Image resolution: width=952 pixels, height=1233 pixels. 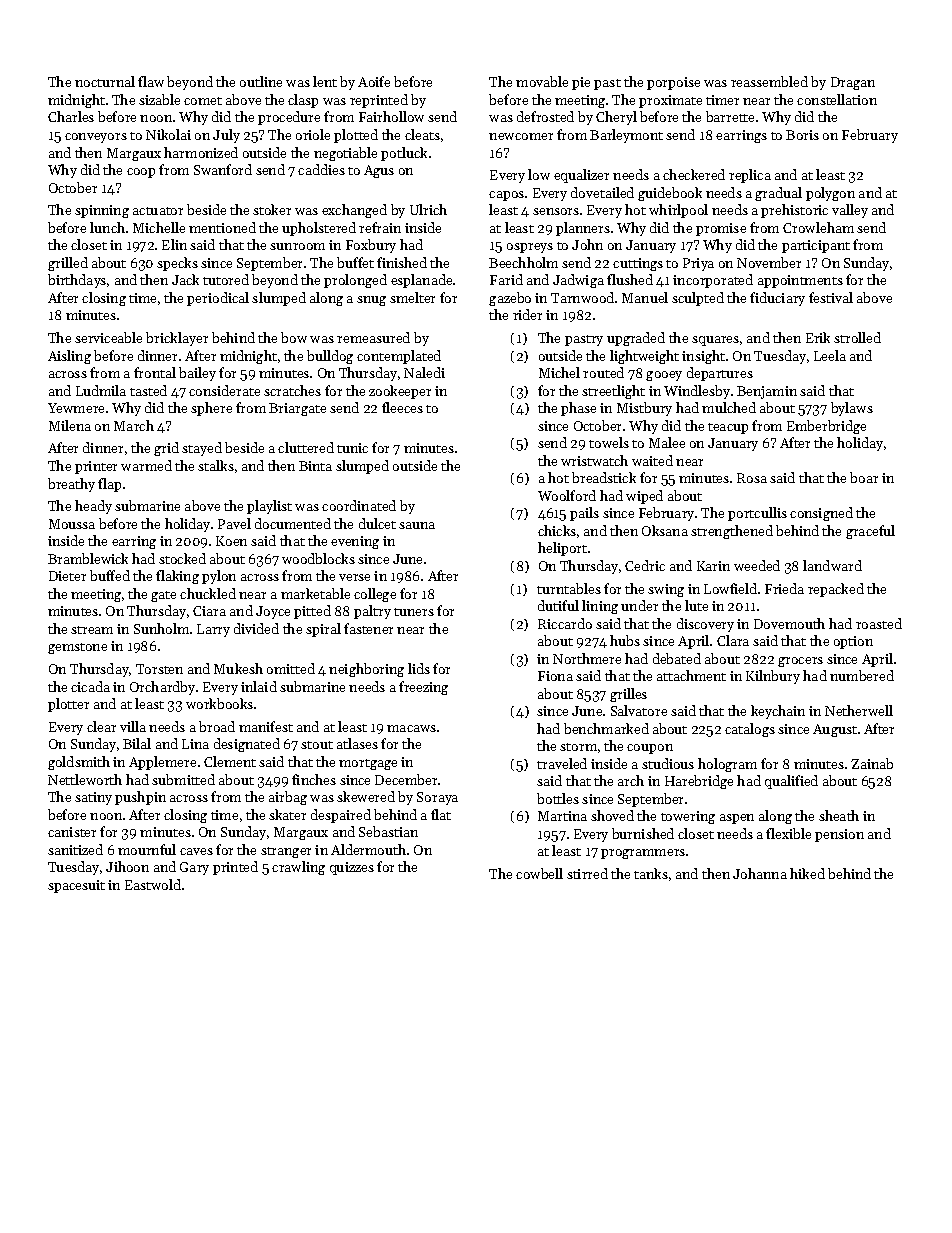 I want to click on Sunholm, so click(x=161, y=628).
